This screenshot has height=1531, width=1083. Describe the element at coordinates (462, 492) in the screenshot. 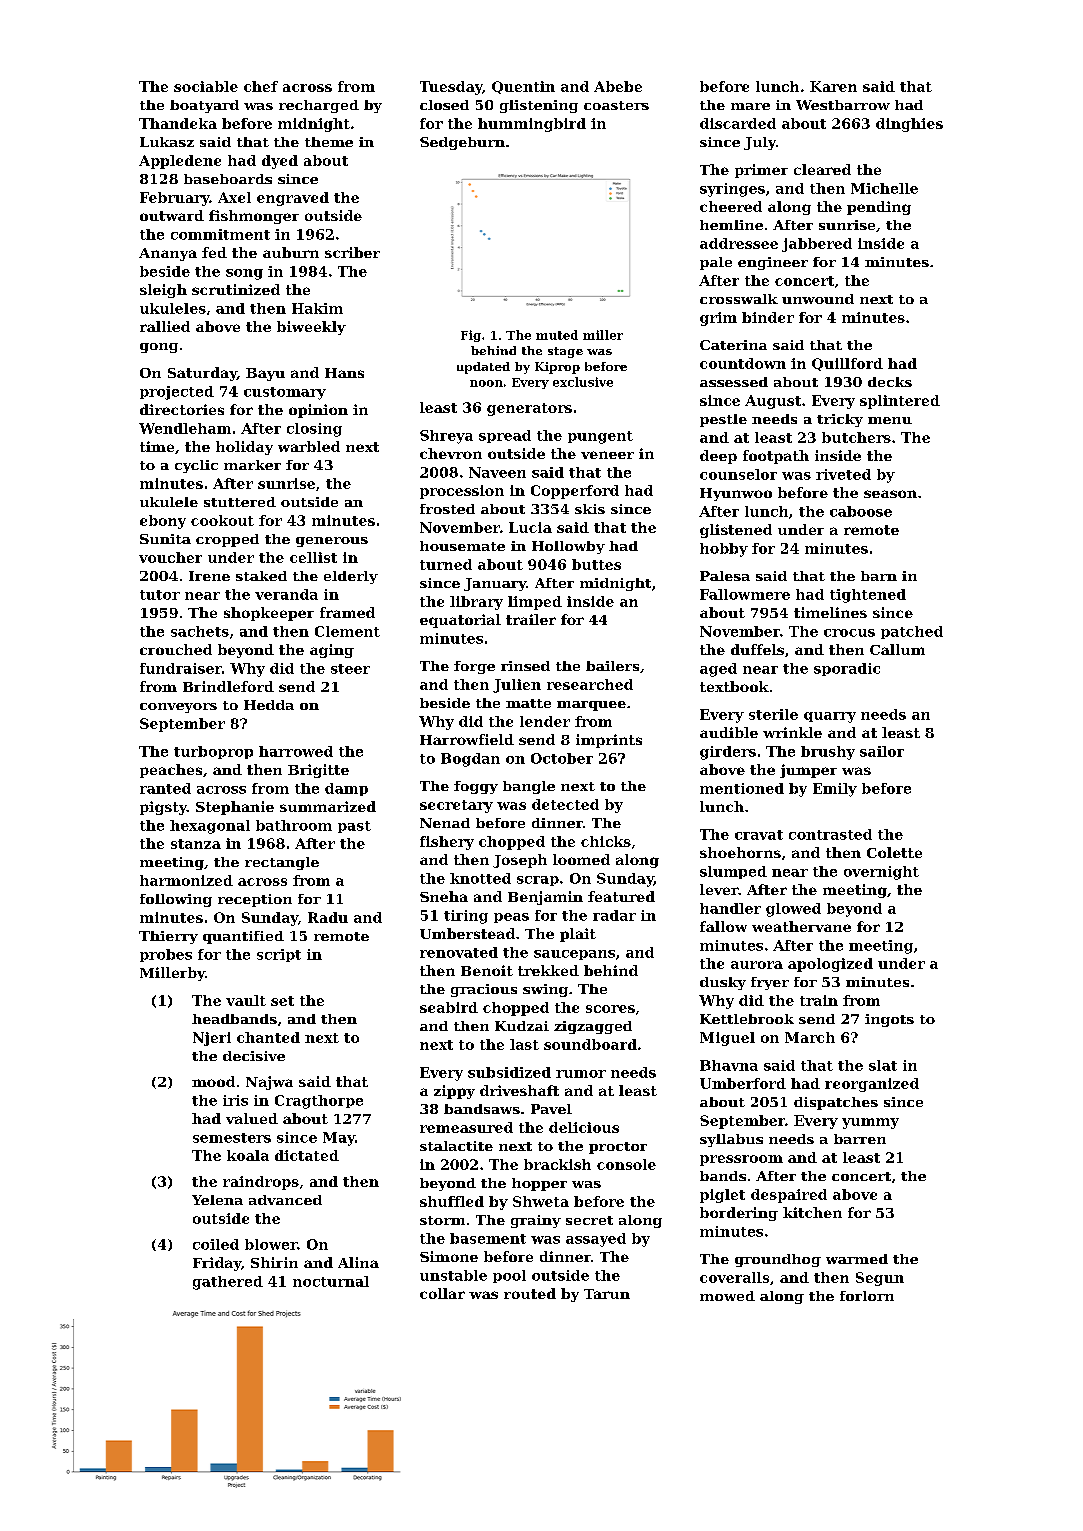

I see `procession` at that location.
